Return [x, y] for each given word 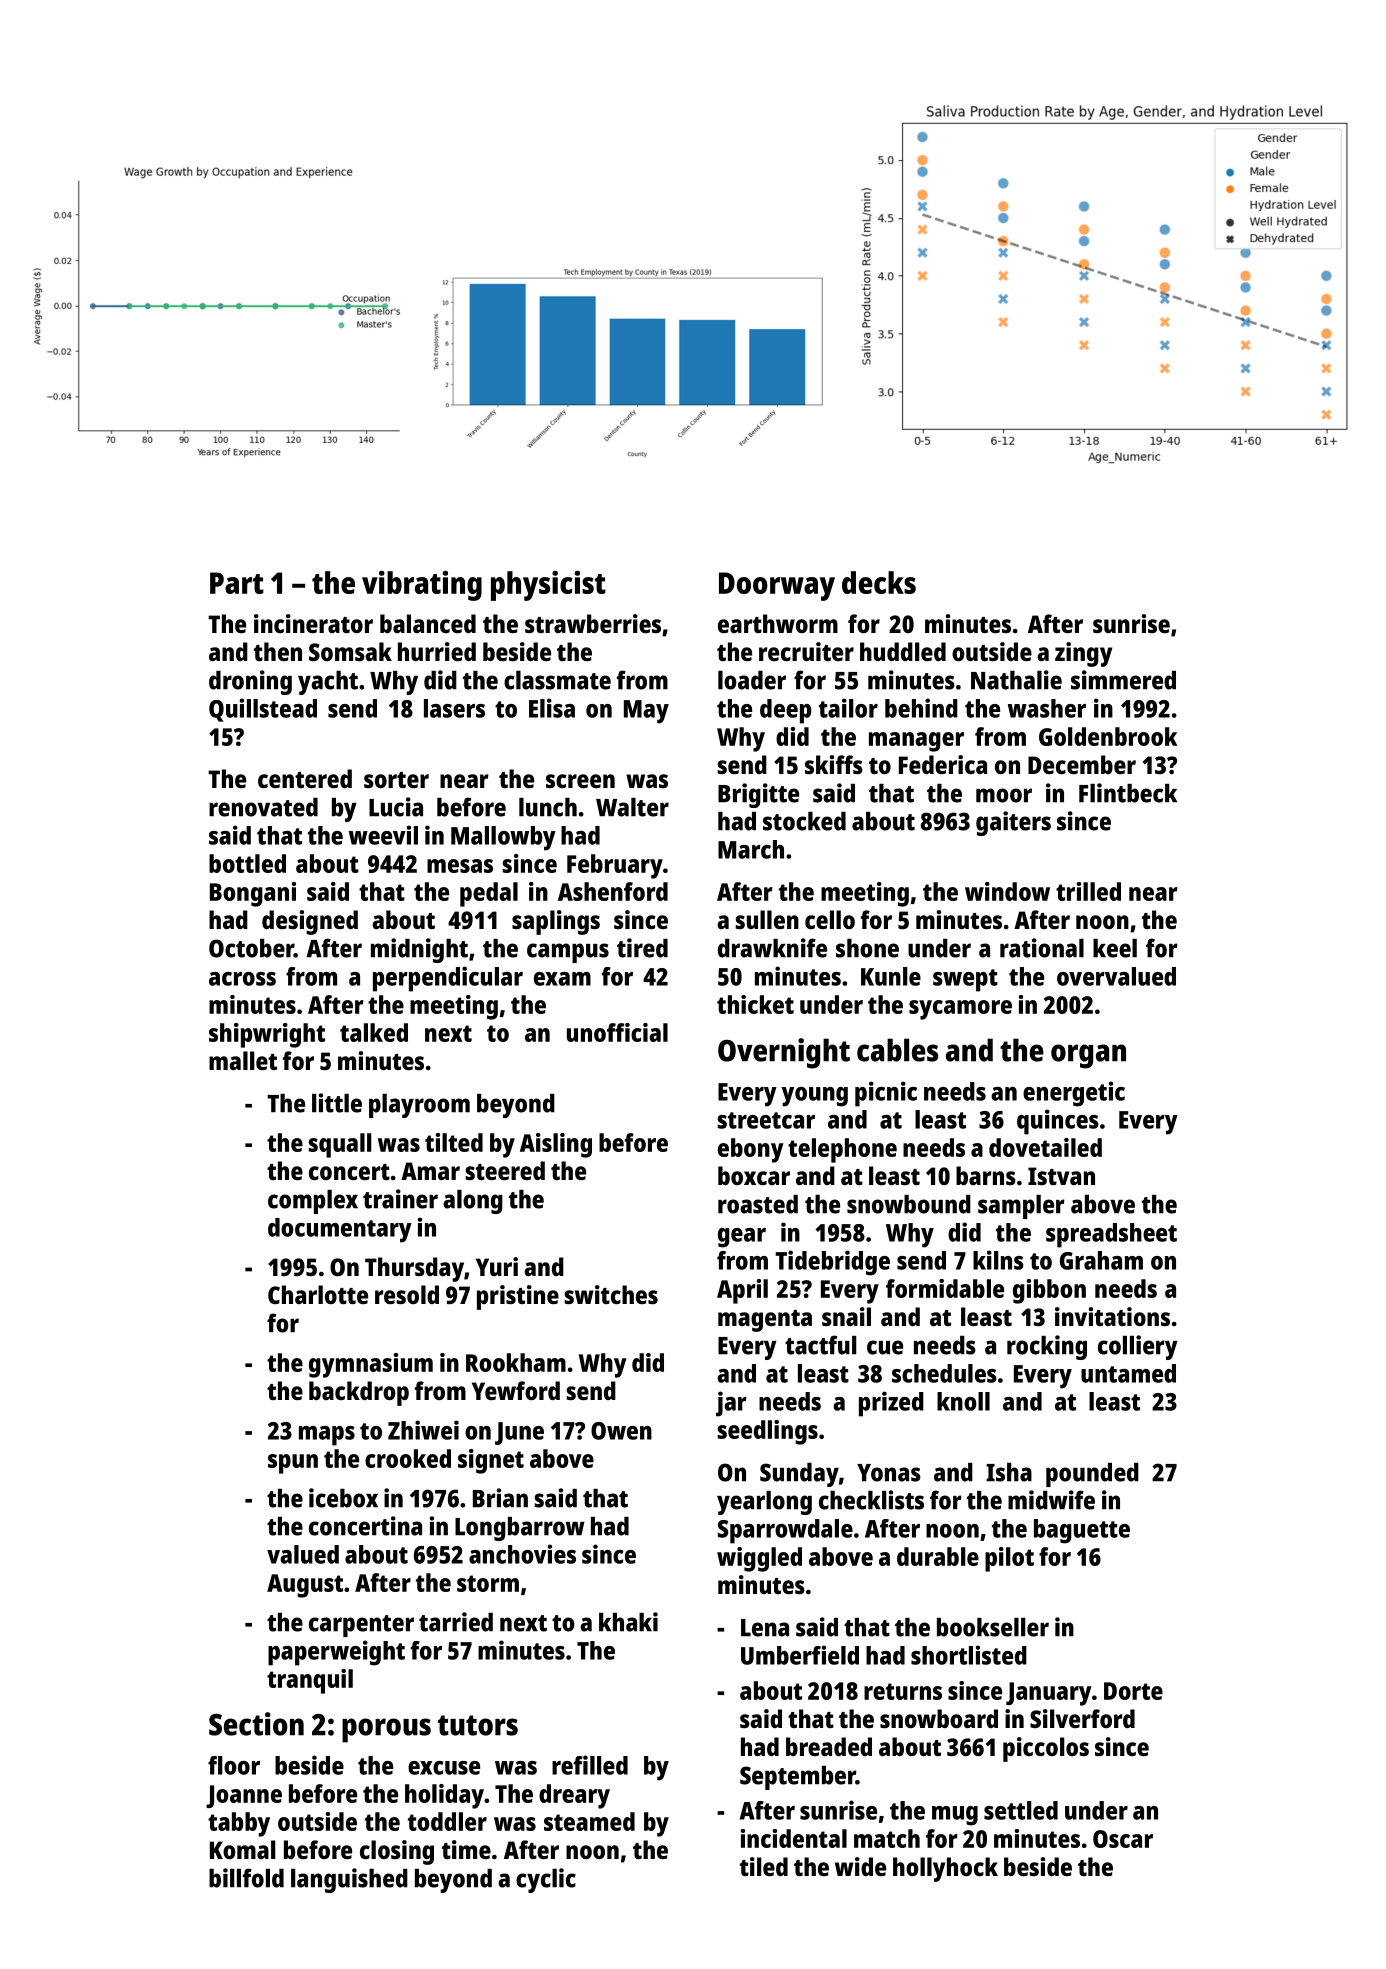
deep [785, 711]
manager [916, 742]
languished [349, 1880]
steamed [589, 1821]
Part [237, 583]
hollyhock [945, 1869]
